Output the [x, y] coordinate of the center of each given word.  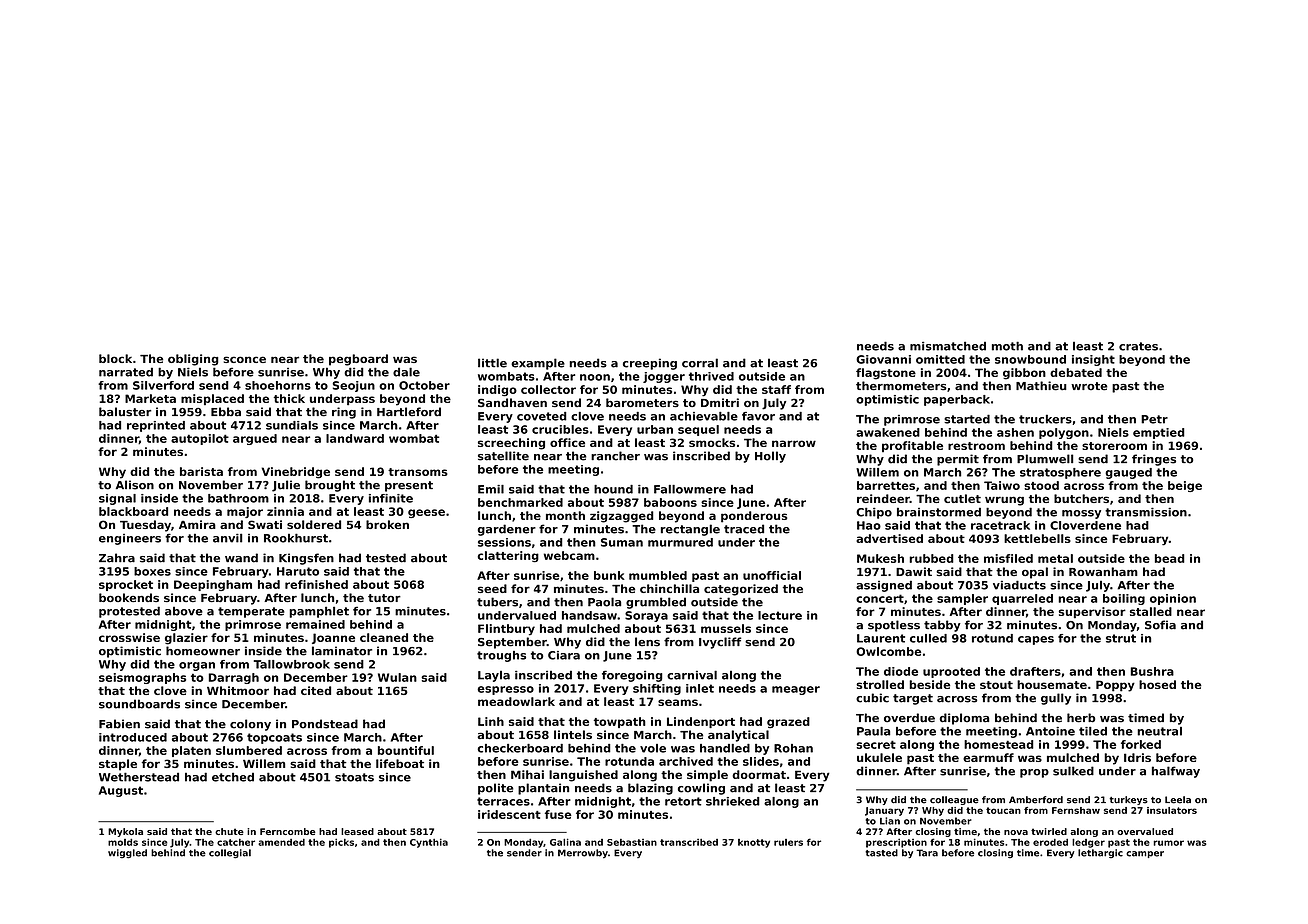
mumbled [658, 575]
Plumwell [1045, 459]
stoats [354, 777]
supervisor [1092, 612]
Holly [770, 457]
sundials [292, 425]
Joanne [333, 638]
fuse [558, 814]
